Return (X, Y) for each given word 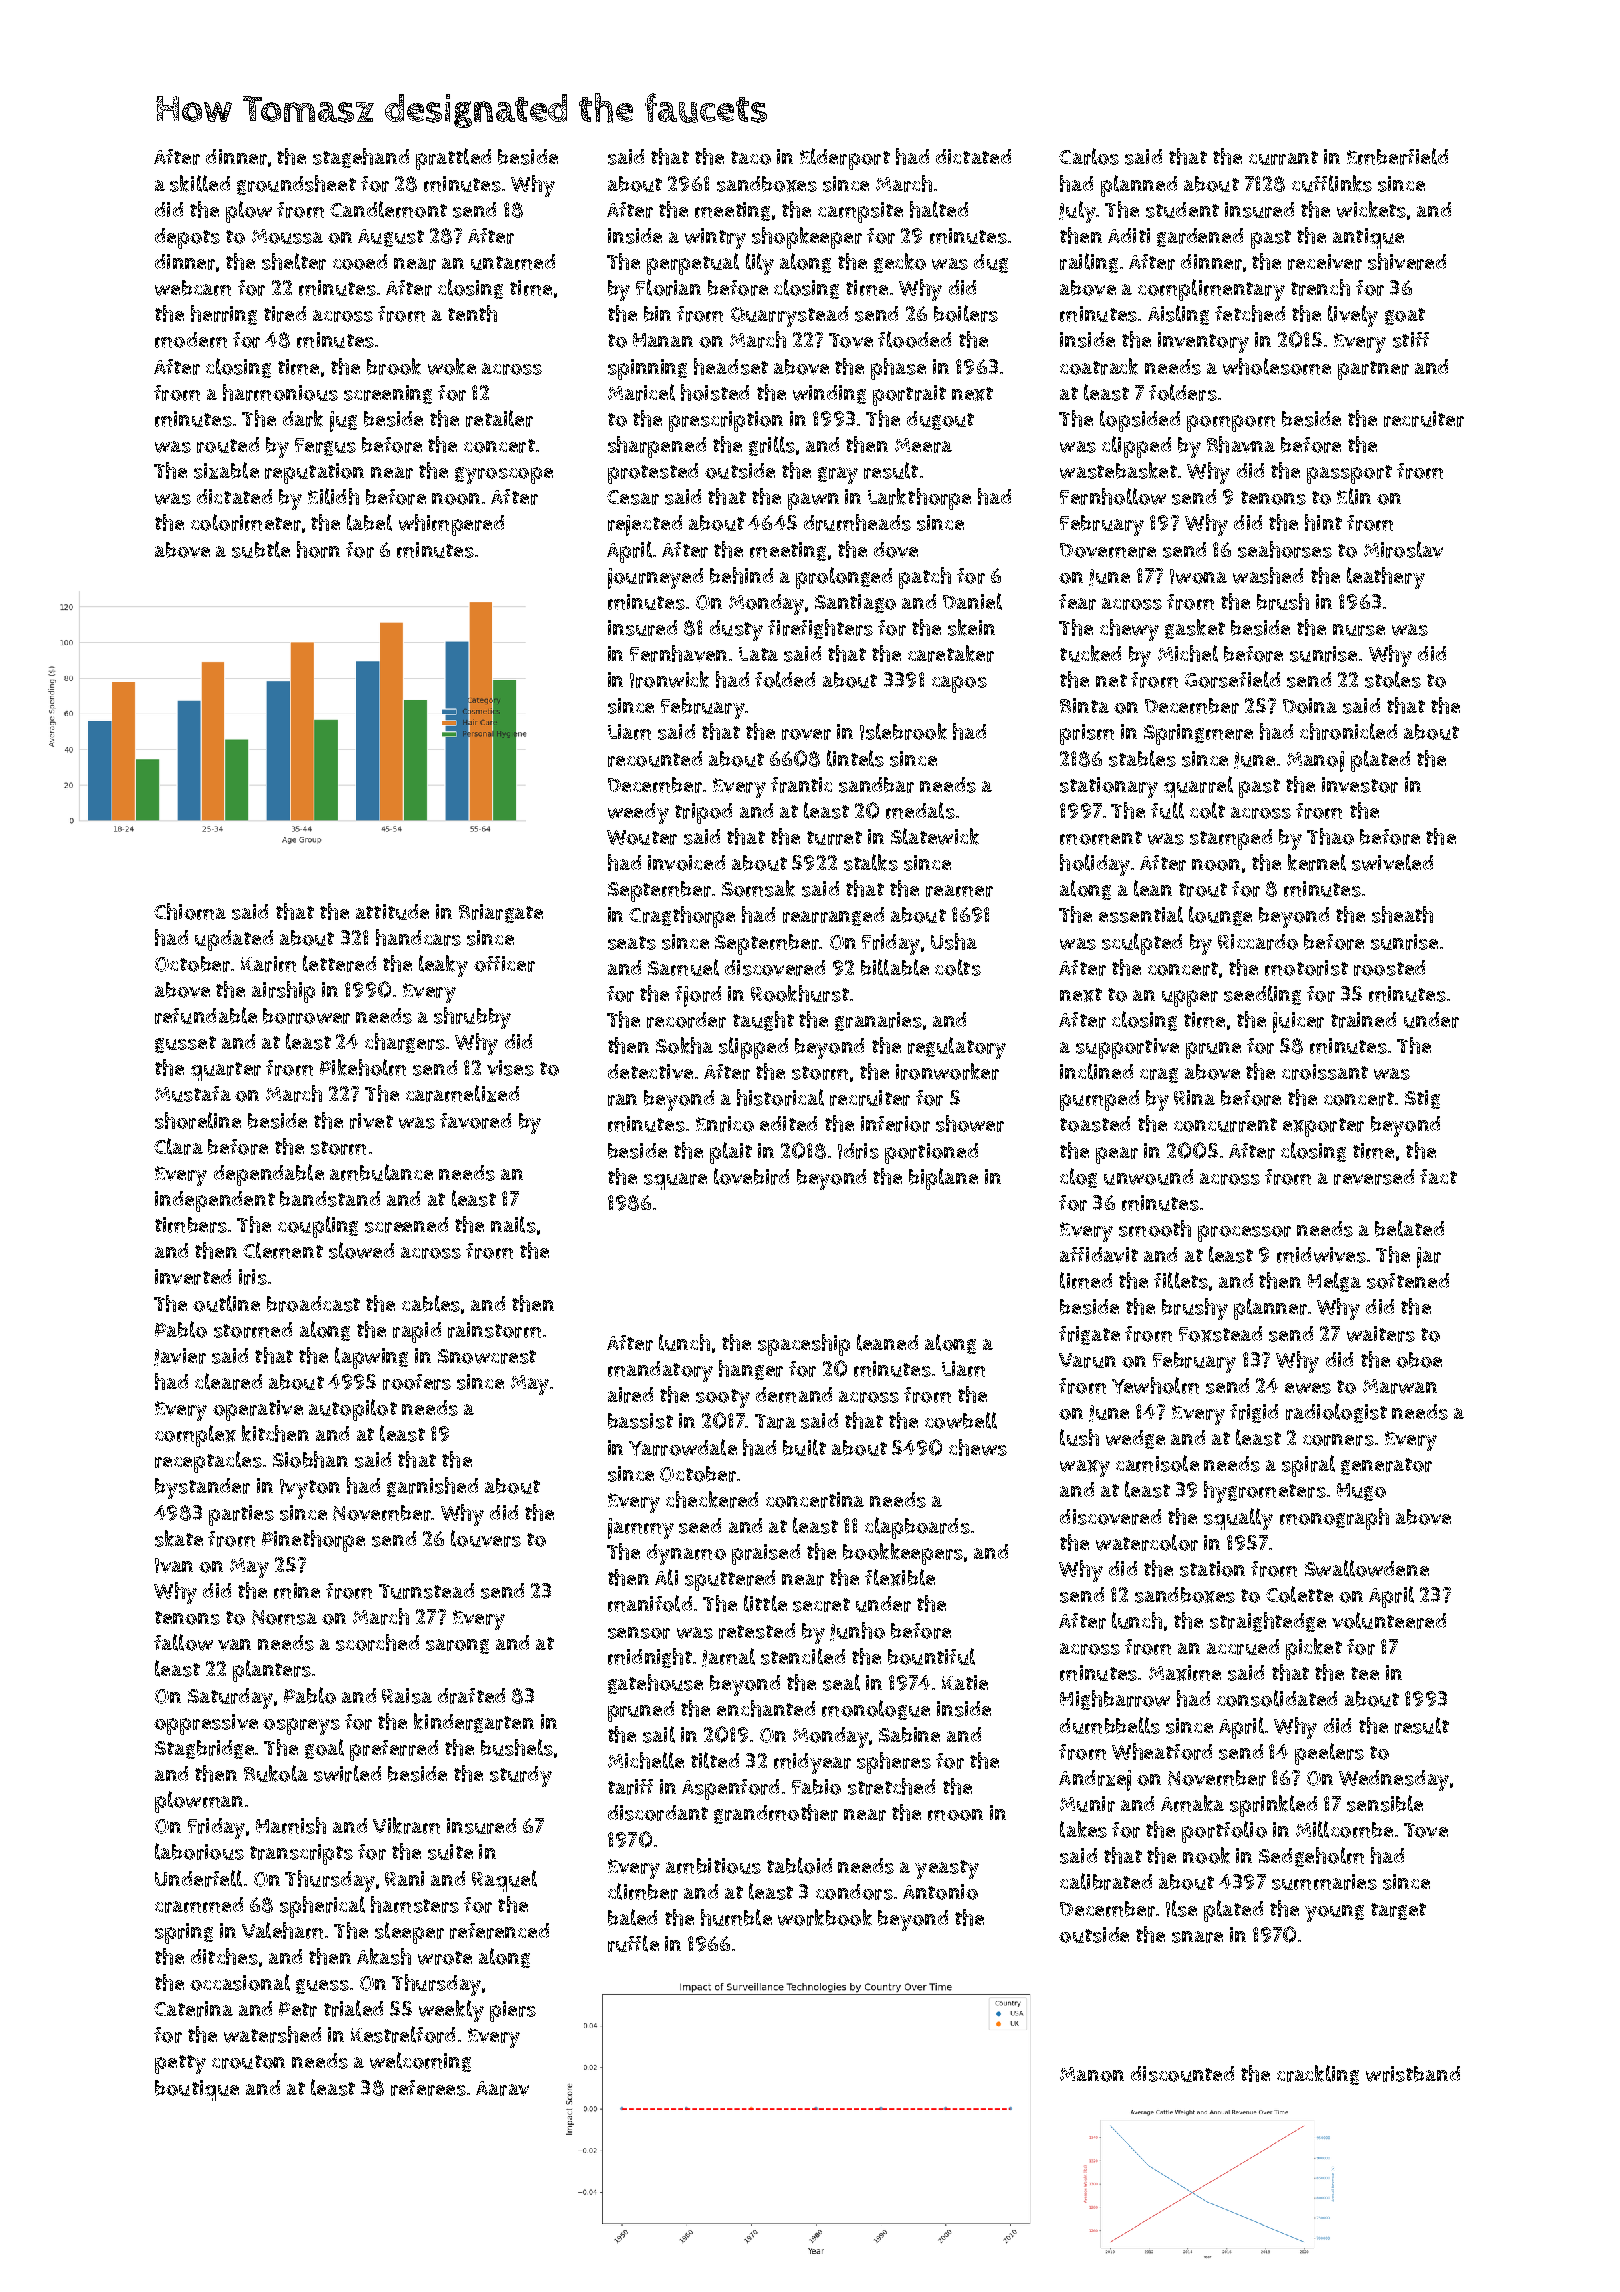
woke (452, 366)
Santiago (855, 603)
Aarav (502, 2088)
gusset (185, 1044)
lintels (855, 758)
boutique (197, 2090)
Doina (1310, 706)
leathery (1386, 578)
